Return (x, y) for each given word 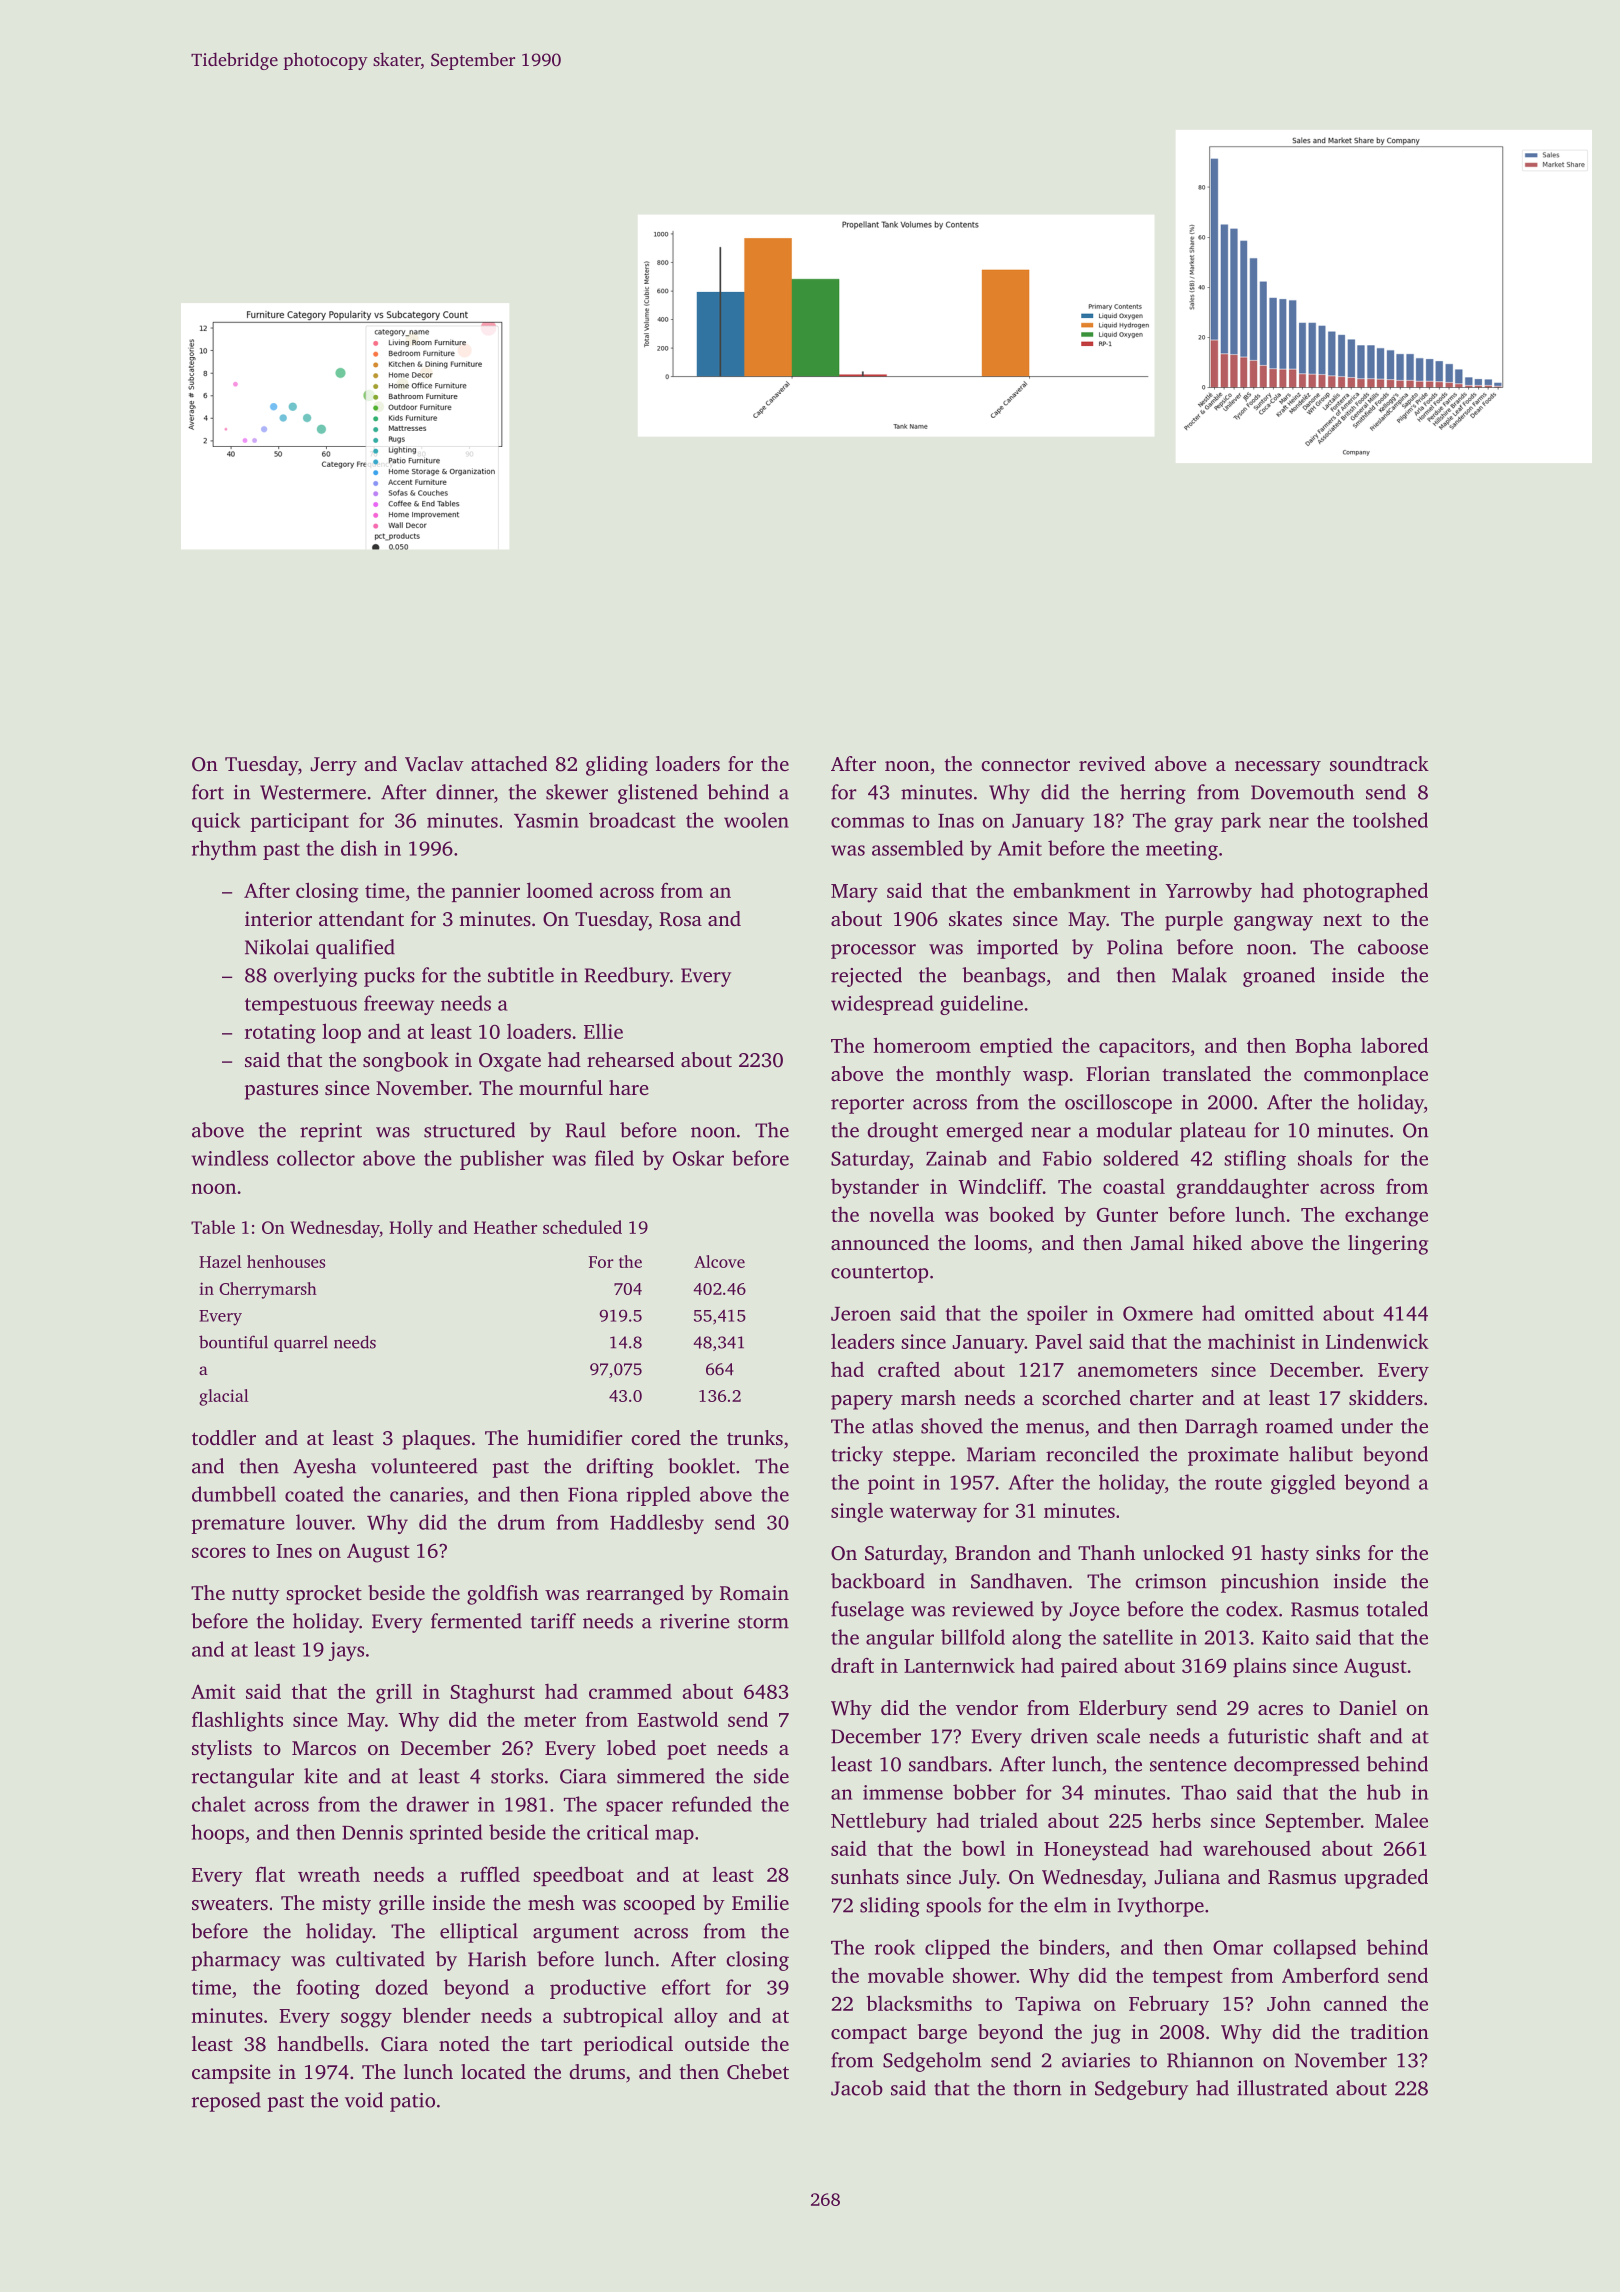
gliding (617, 766)
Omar (1238, 1947)
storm (763, 1622)
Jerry (334, 766)
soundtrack (1379, 763)
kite (321, 1776)
